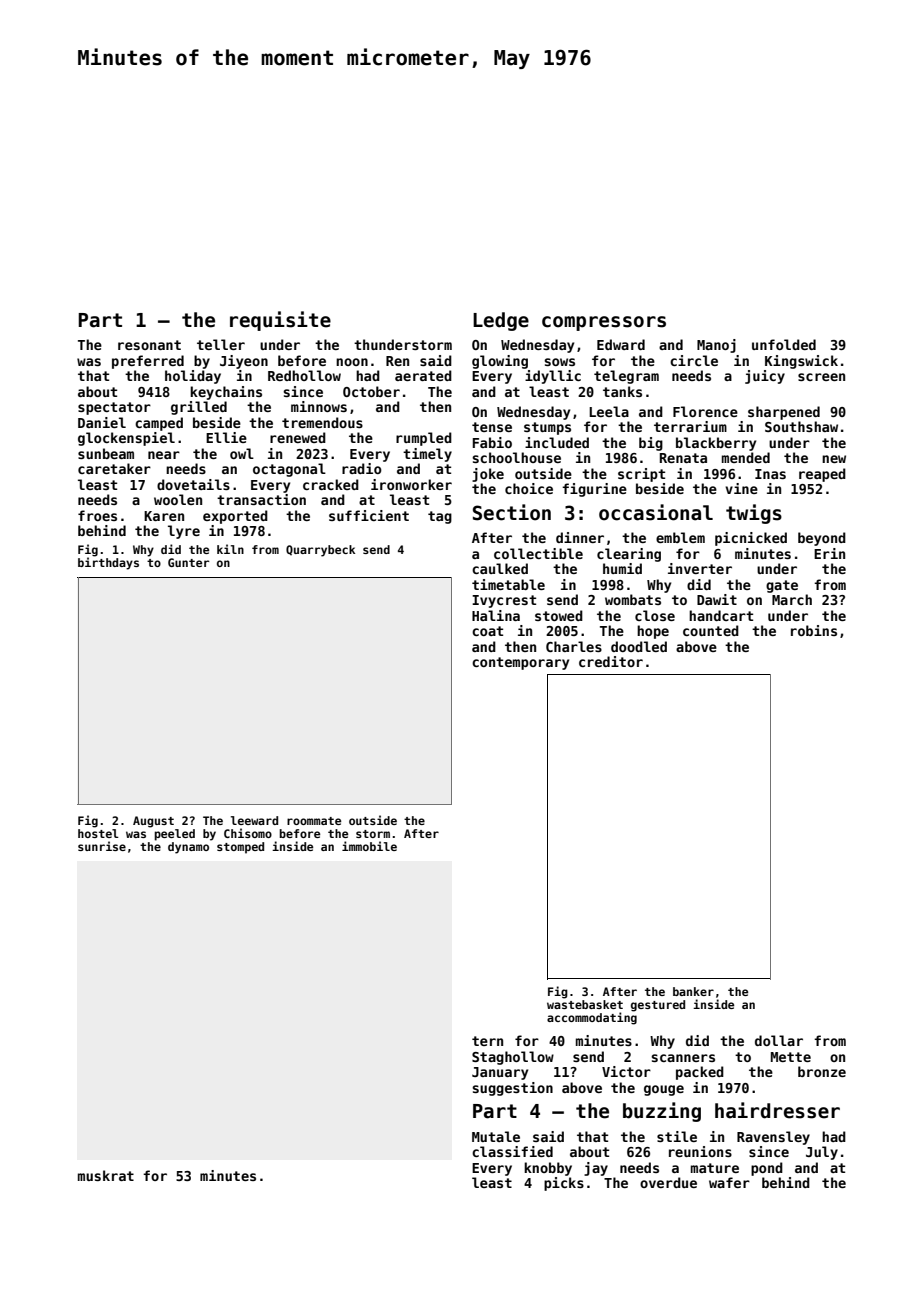 This image has height=1308, width=924. Describe the element at coordinates (314, 821) in the image. I see `roommate` at that location.
